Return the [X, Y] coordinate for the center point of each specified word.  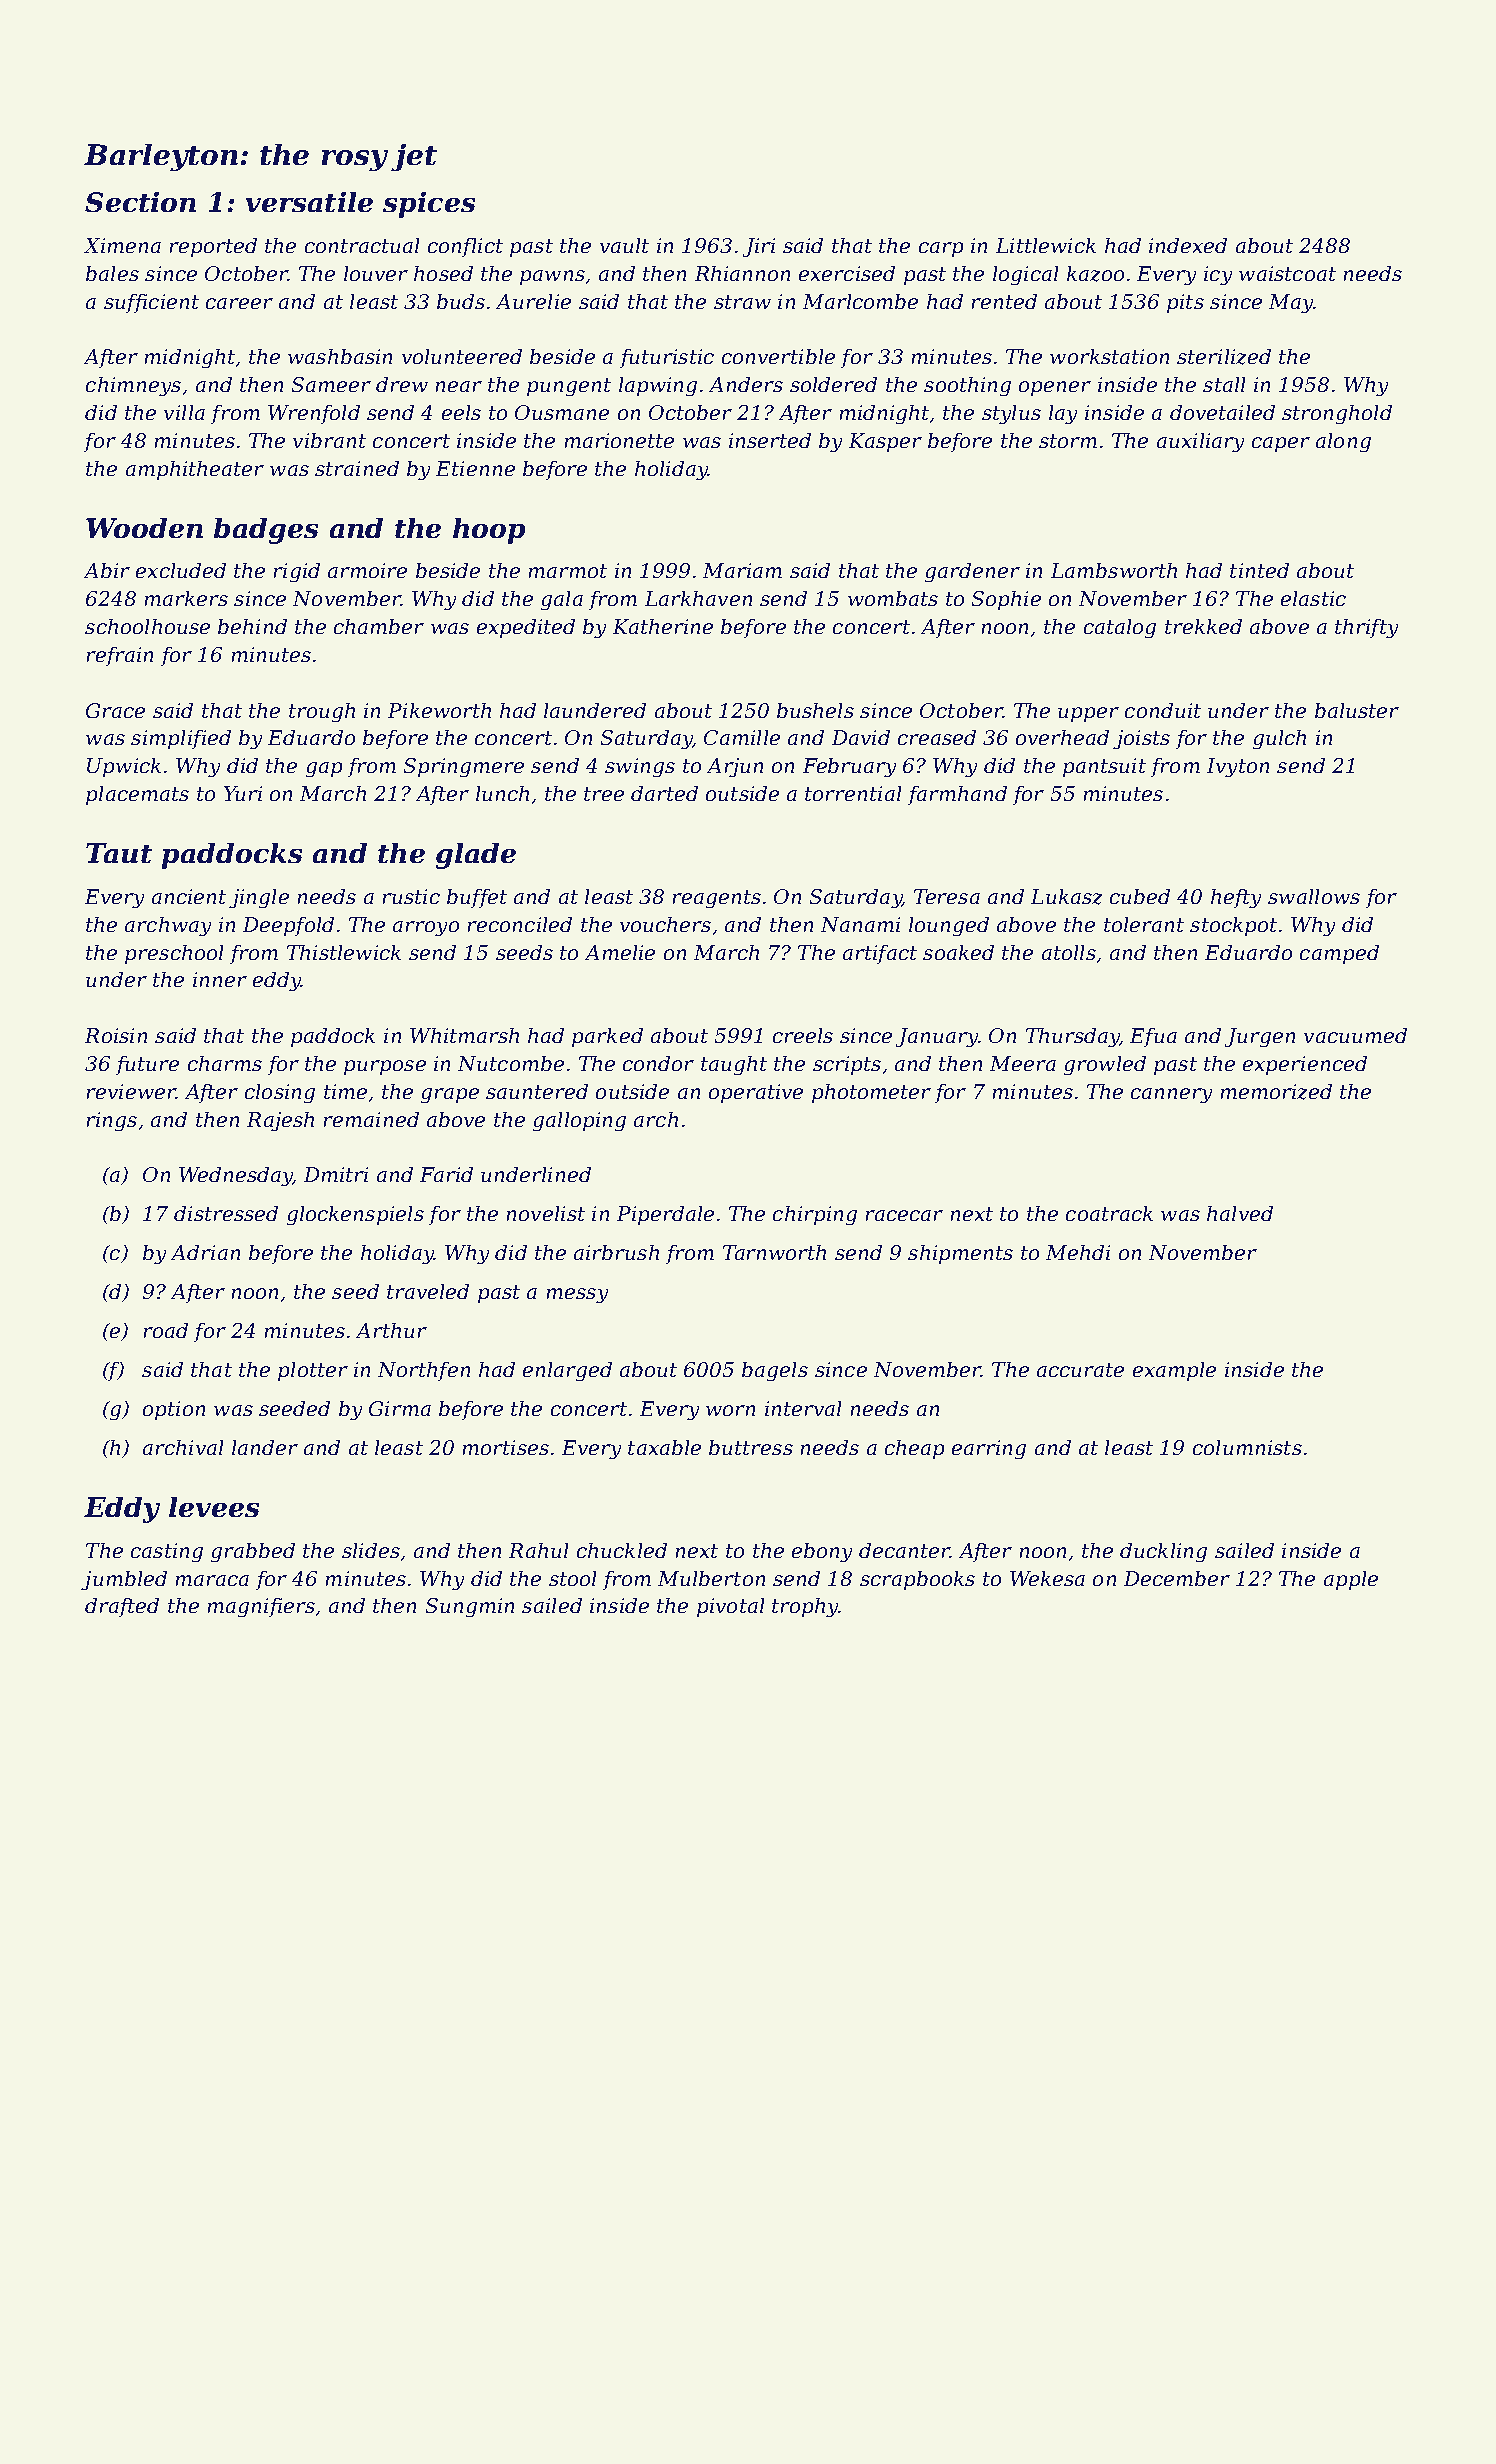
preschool [174, 954]
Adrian [205, 1252]
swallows [1314, 896]
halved [1240, 1213]
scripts [847, 1065]
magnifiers [261, 1607]
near [459, 386]
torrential [853, 793]
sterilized [1224, 357]
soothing [967, 386]
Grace [115, 710]
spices [429, 205]
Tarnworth [774, 1252]
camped [1339, 954]
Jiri [759, 247]
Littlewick [1046, 245]
